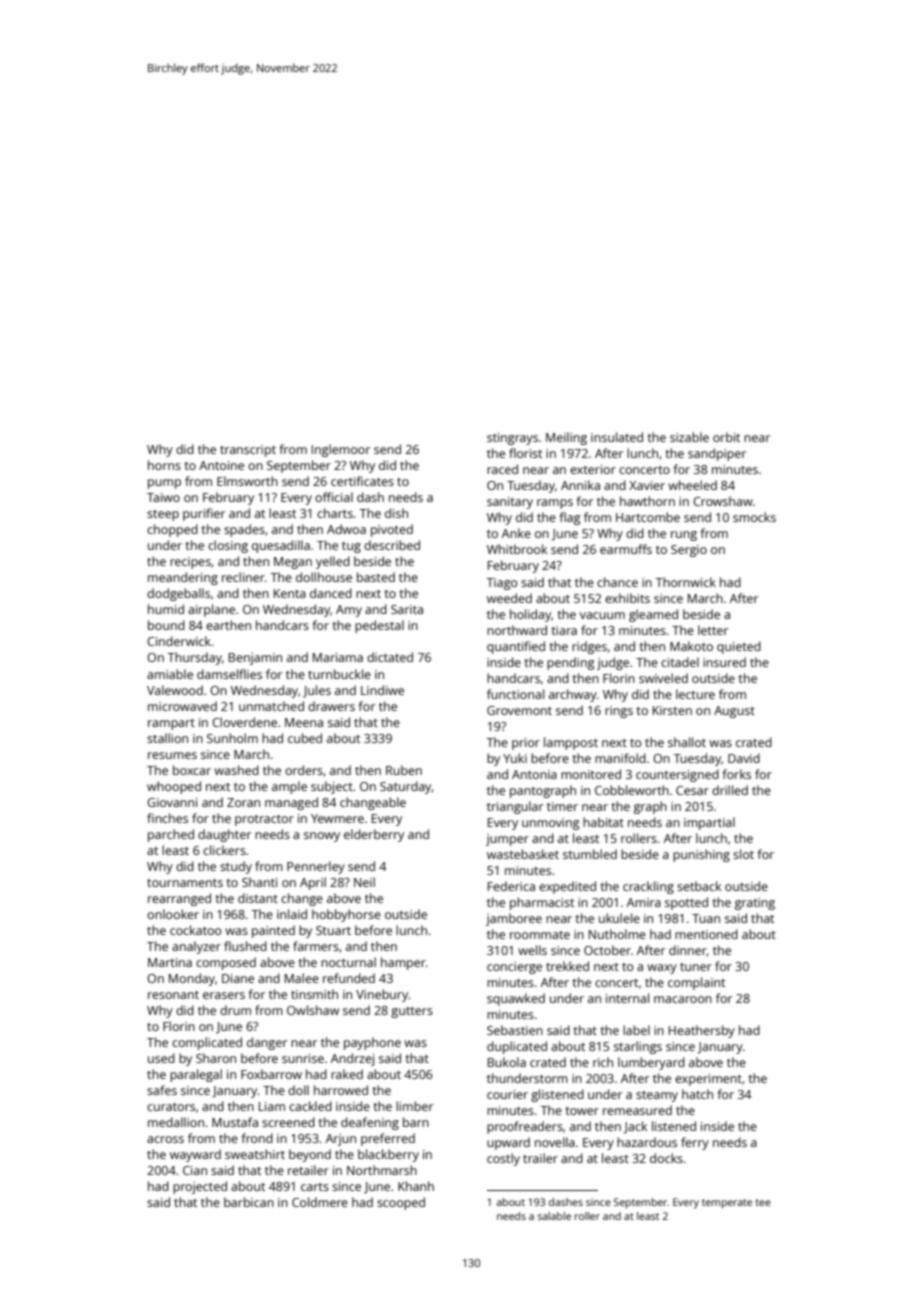  I want to click on orbit, so click(726, 437).
